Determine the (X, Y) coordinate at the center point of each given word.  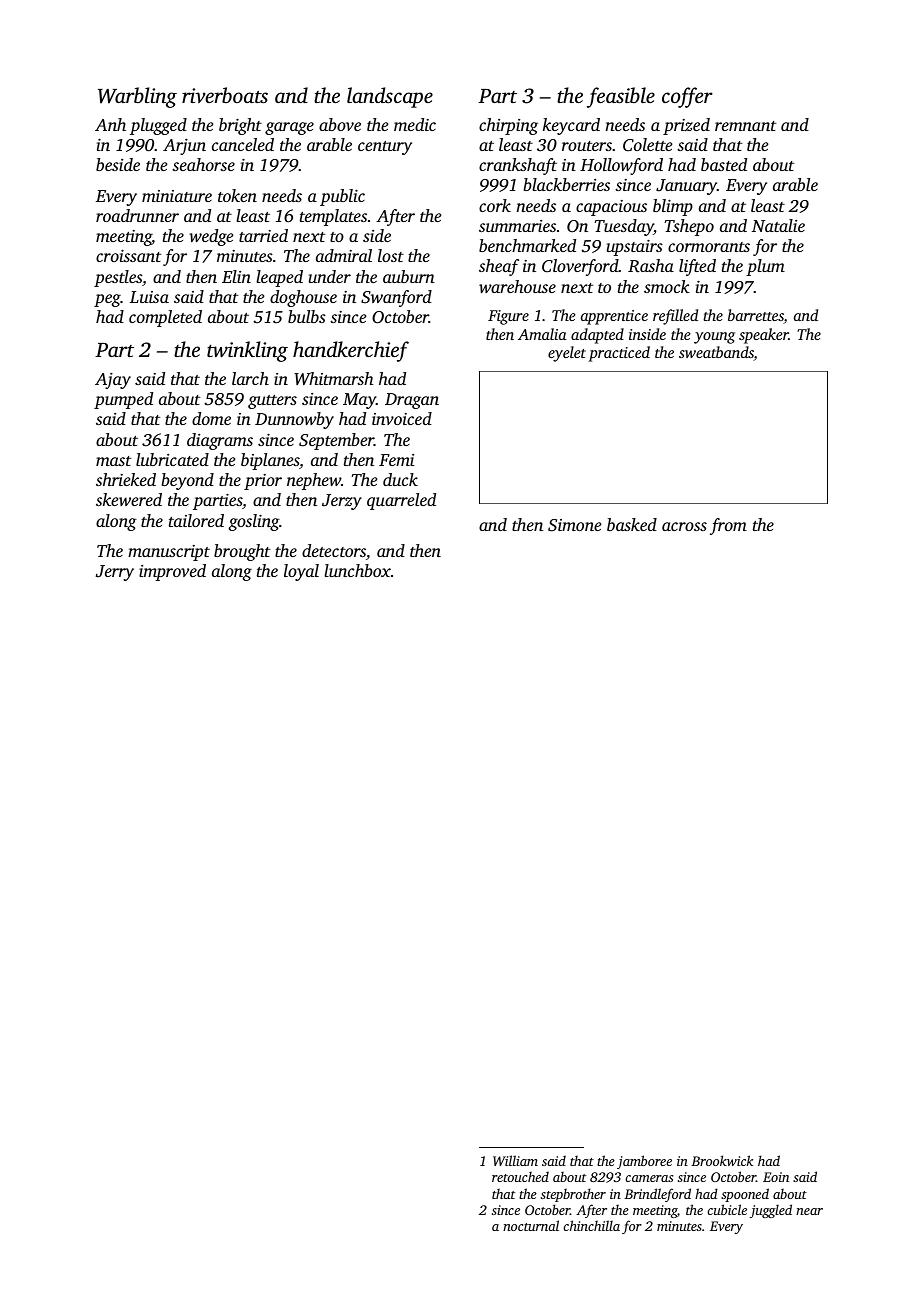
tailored (196, 520)
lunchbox (357, 570)
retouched (520, 1176)
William (515, 1160)
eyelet (567, 354)
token (237, 195)
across (684, 526)
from (728, 526)
